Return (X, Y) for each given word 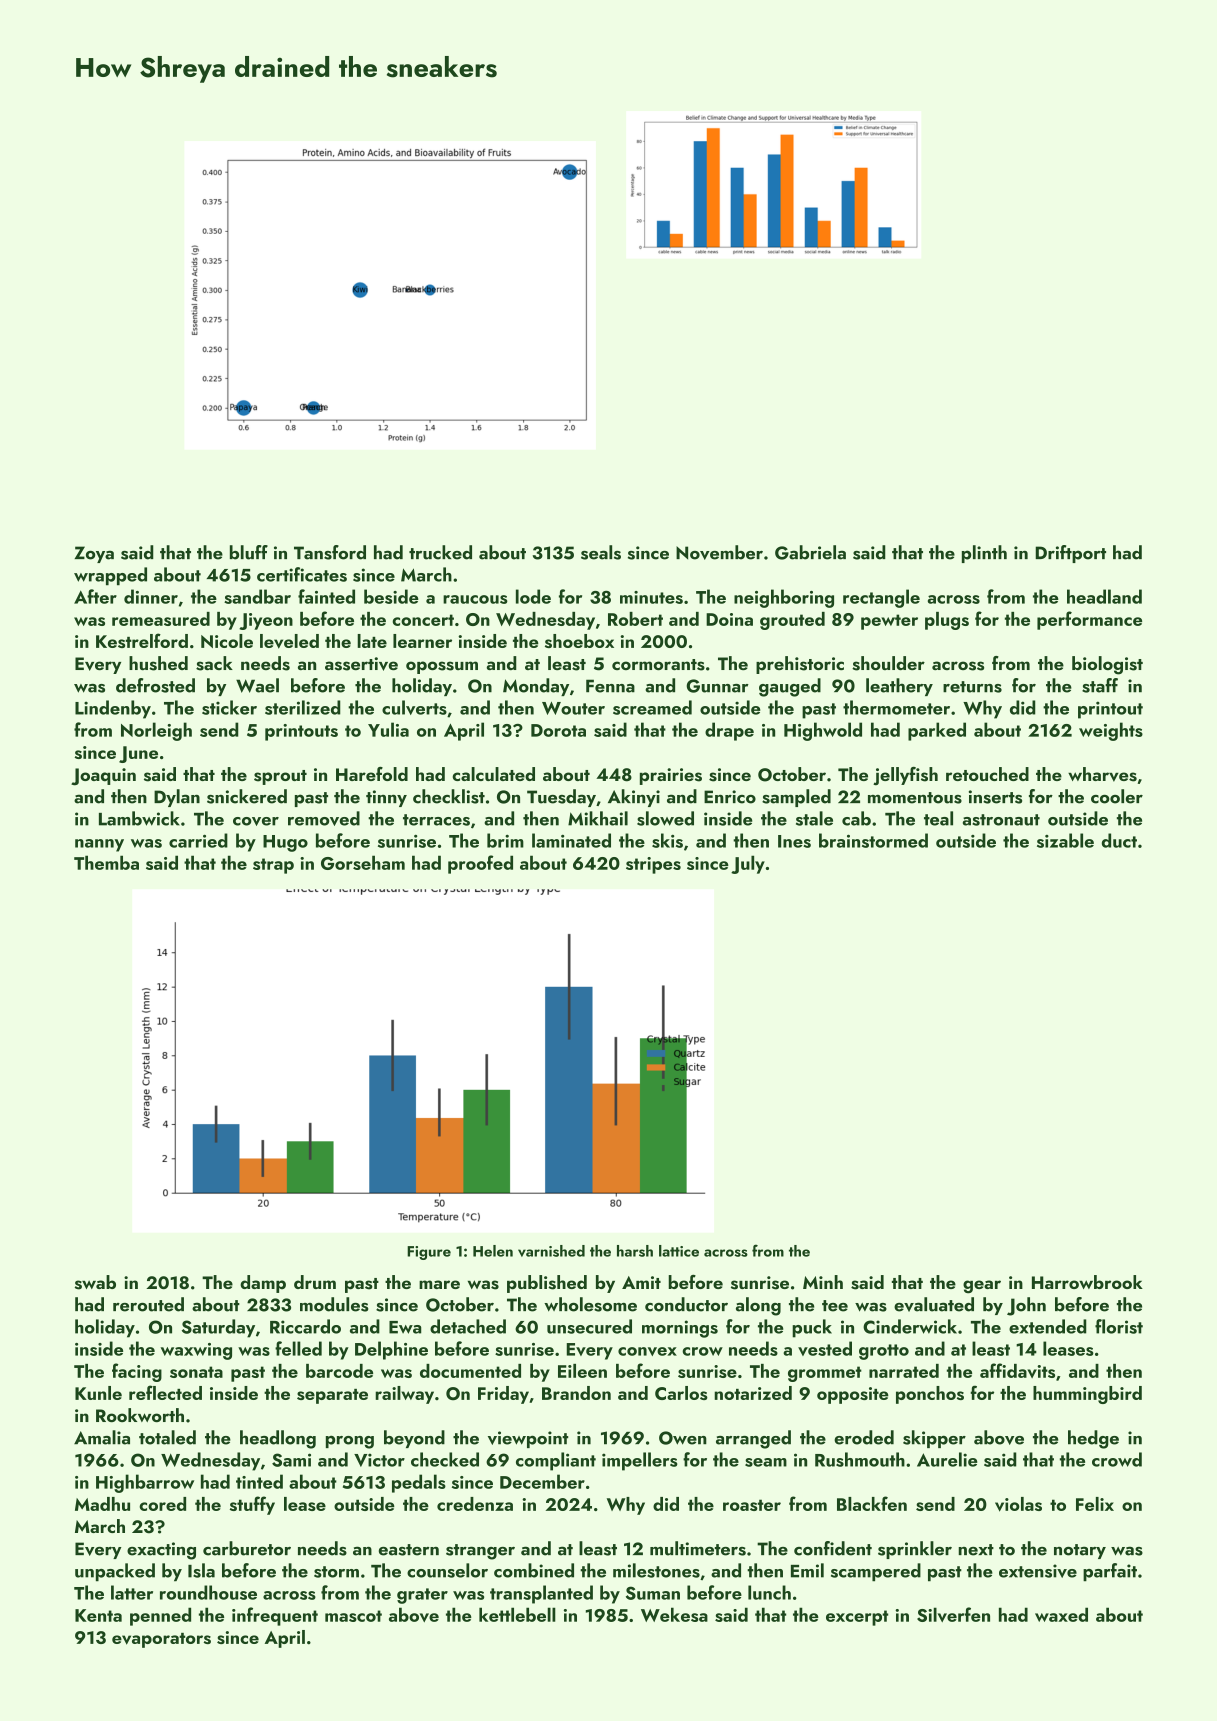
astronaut (1001, 820)
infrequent (275, 1616)
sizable (1065, 840)
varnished (551, 1251)
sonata (196, 1372)
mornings (680, 1329)
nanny (99, 845)
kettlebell (517, 1614)
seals (601, 552)
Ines (794, 841)
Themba (106, 862)
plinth (984, 554)
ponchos (930, 1395)
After (95, 596)
